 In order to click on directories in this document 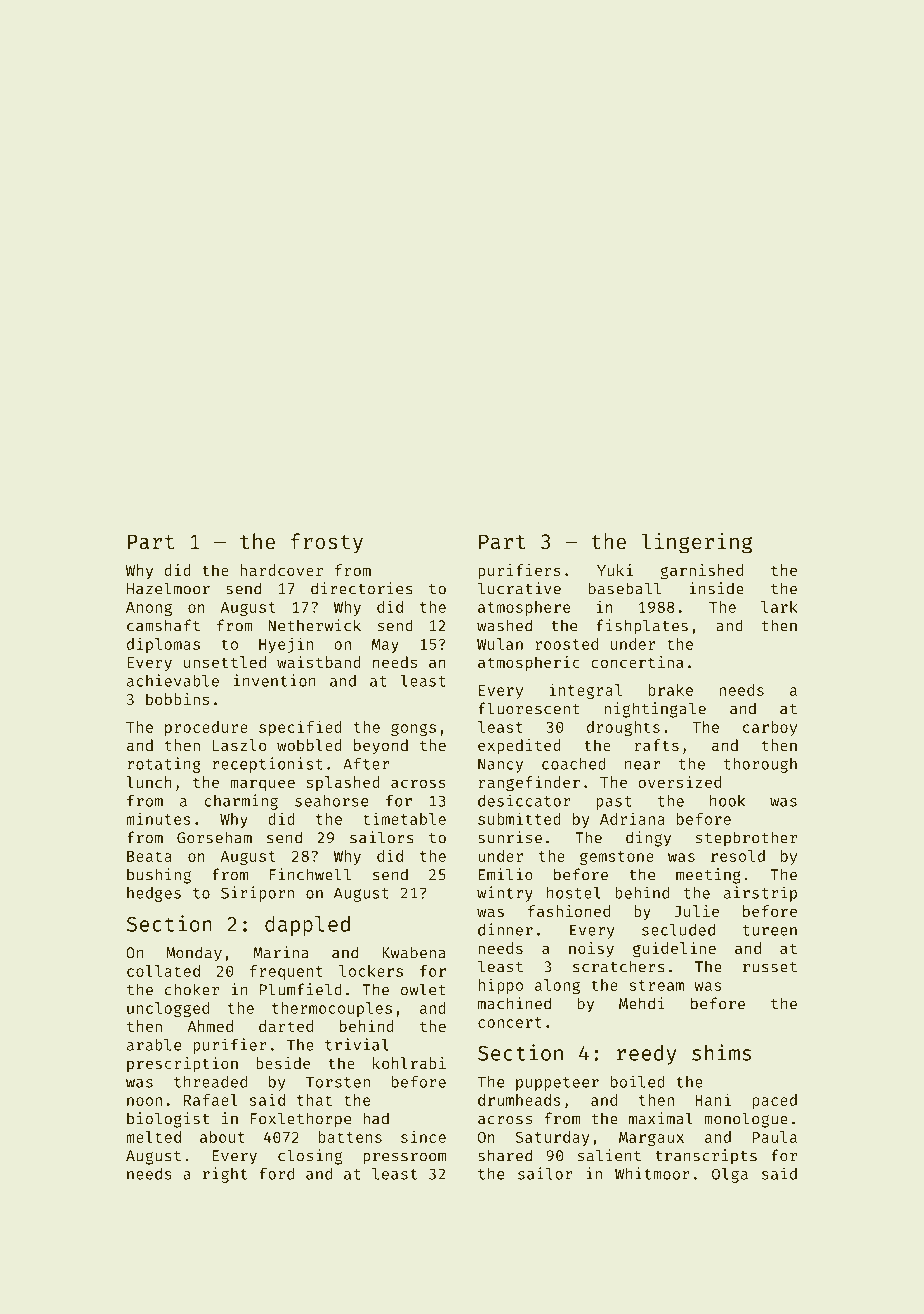, I will do `click(362, 588)`.
